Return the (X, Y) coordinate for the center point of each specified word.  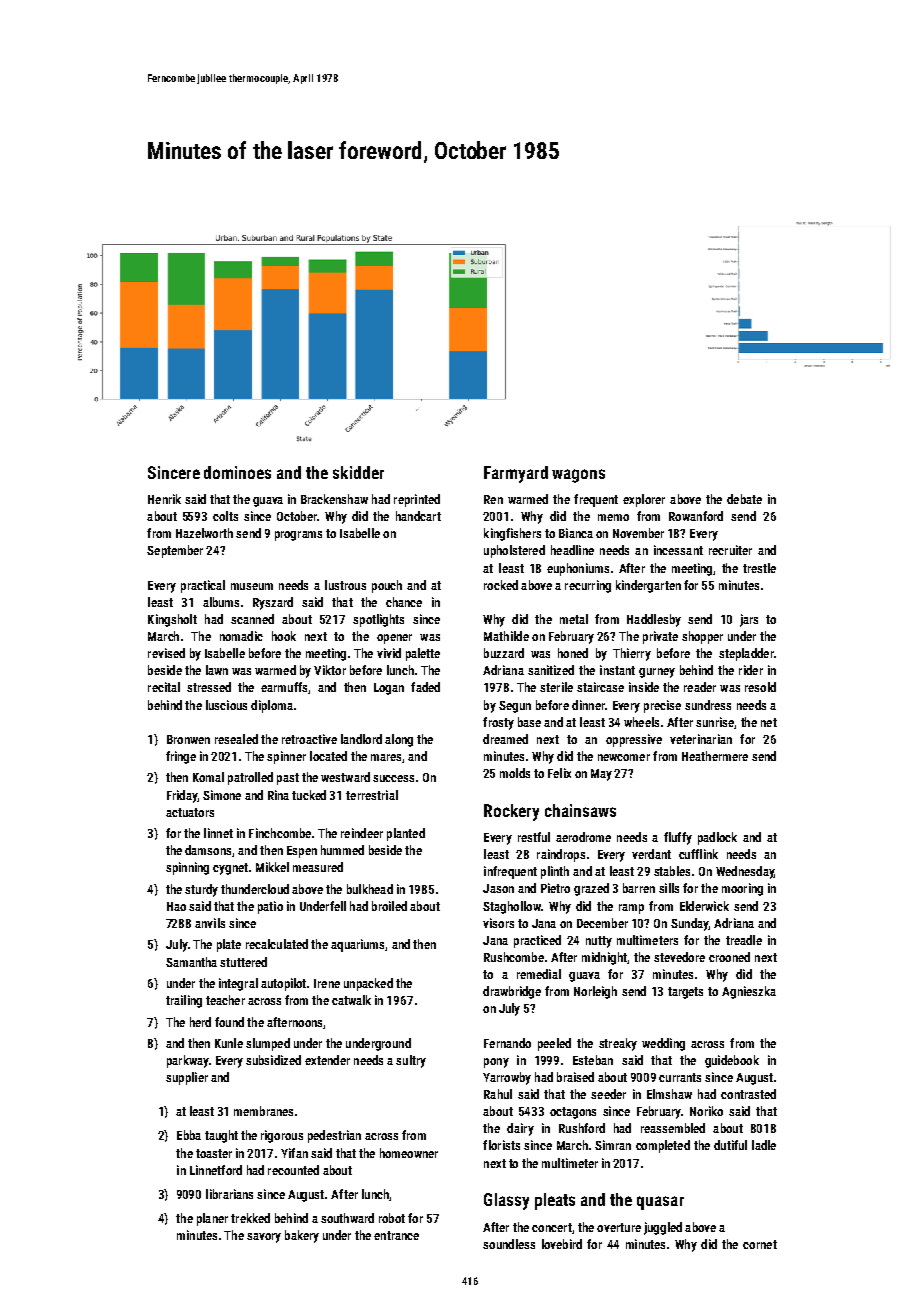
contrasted (748, 1094)
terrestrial (372, 795)
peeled (554, 1044)
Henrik (164, 499)
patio (270, 907)
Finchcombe (280, 833)
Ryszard (273, 603)
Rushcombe (514, 957)
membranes (263, 1111)
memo (613, 517)
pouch (387, 586)
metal (574, 619)
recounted (293, 1170)
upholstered (514, 551)
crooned (729, 957)
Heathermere (715, 756)
